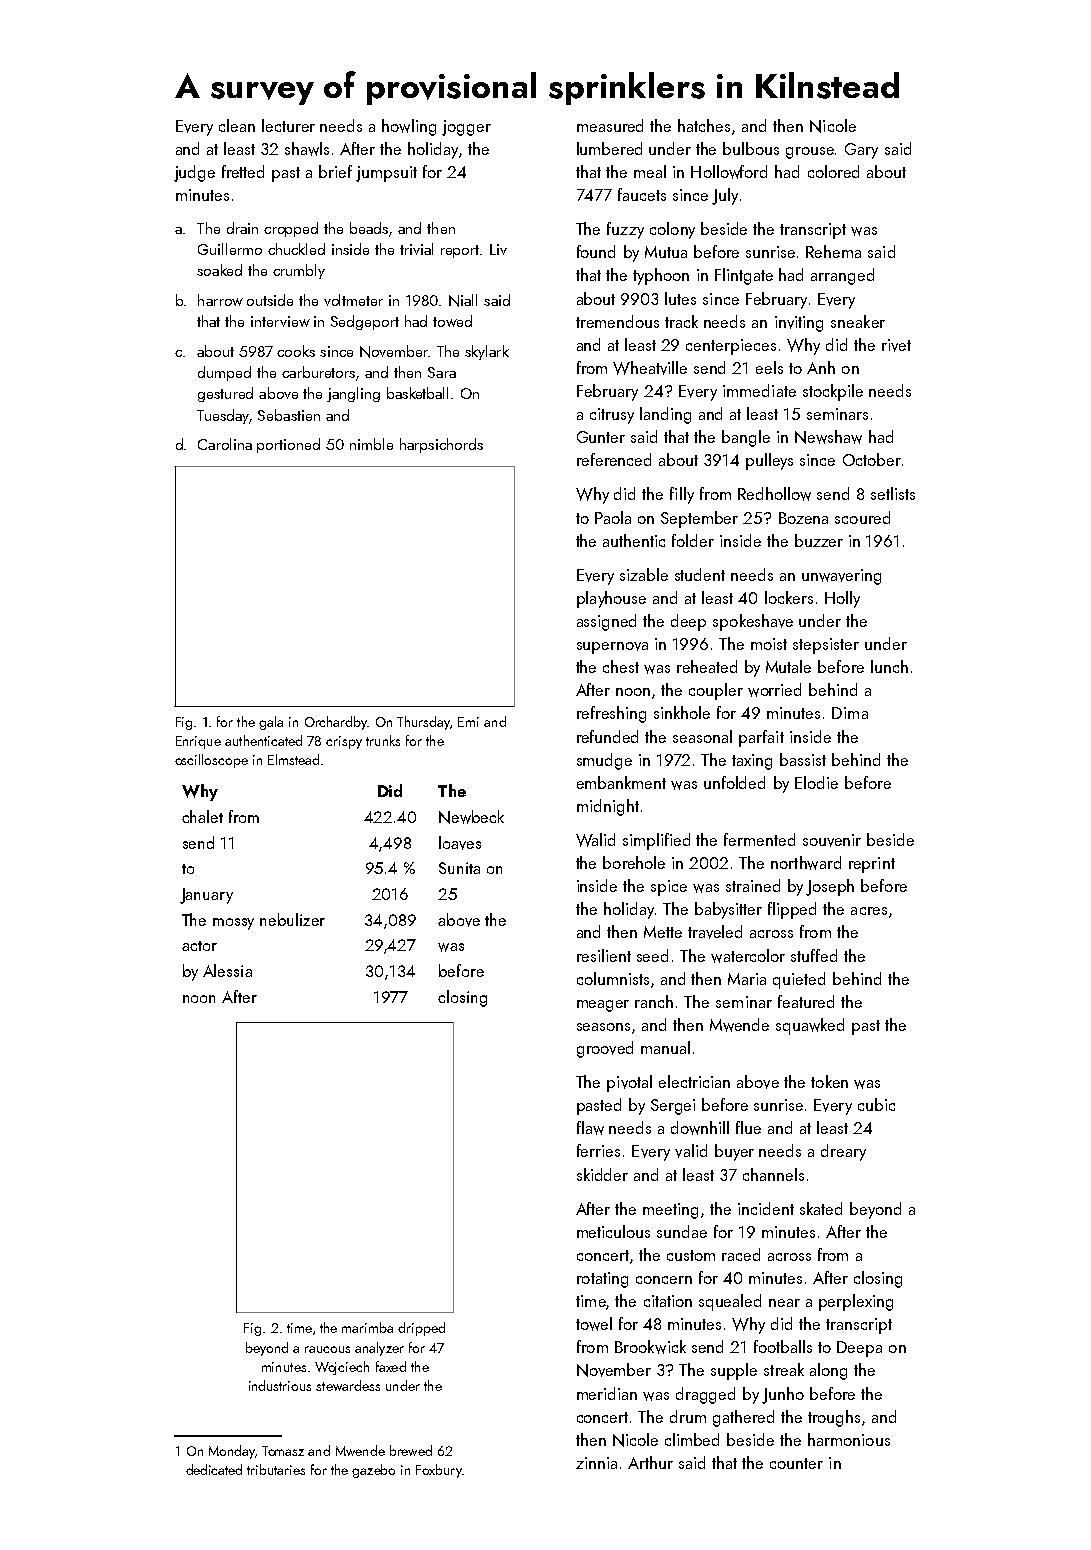 The image size is (1091, 1550). What do you see at coordinates (829, 1081) in the screenshot?
I see `token` at bounding box center [829, 1081].
